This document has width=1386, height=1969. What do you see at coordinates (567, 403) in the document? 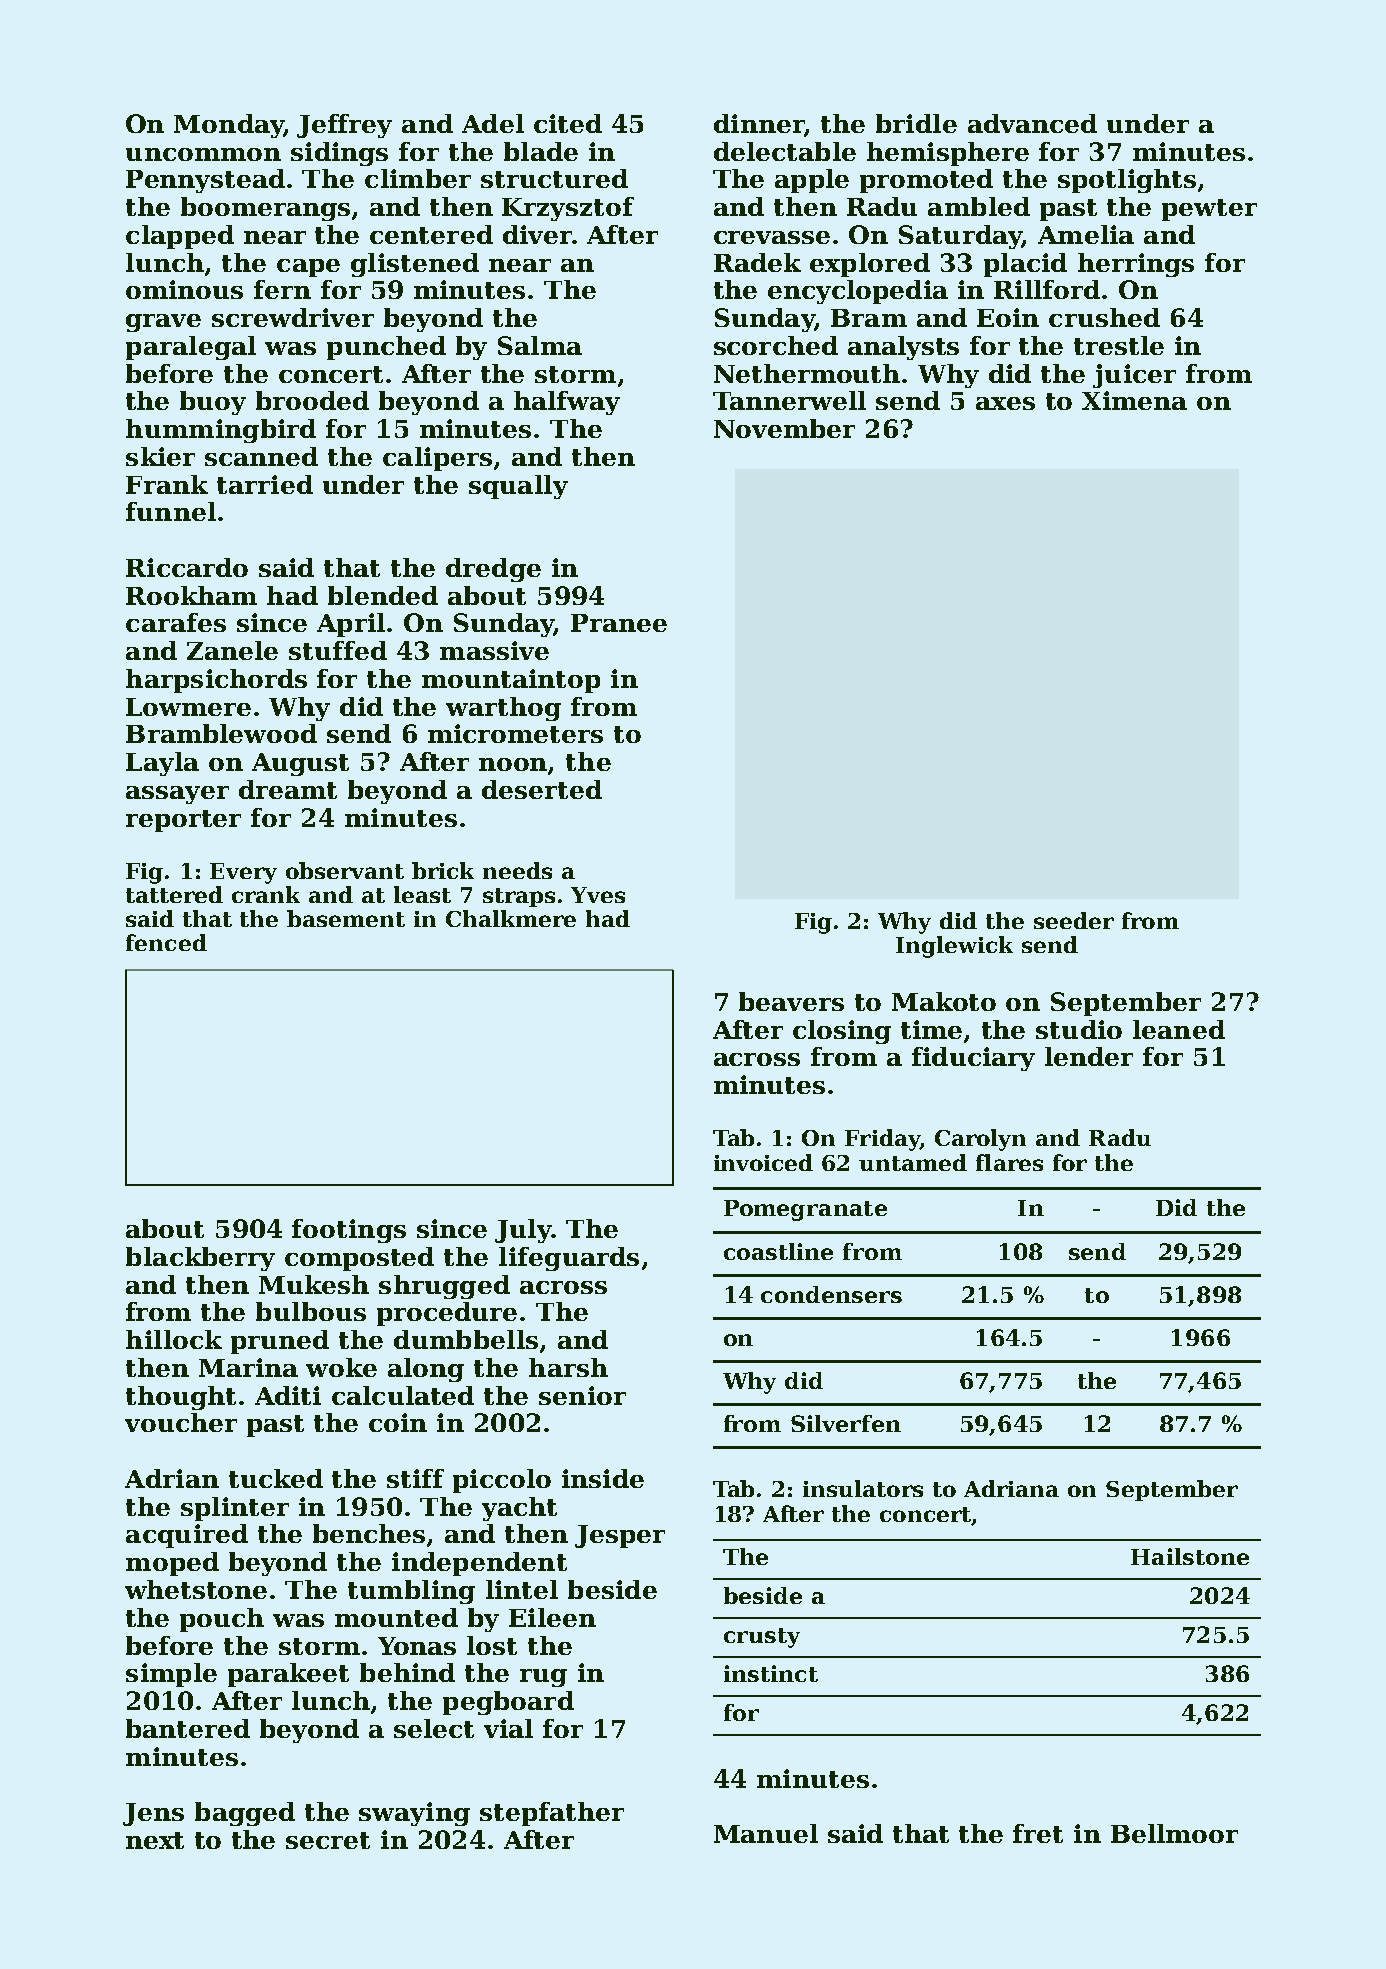
I see `halfway` at bounding box center [567, 403].
